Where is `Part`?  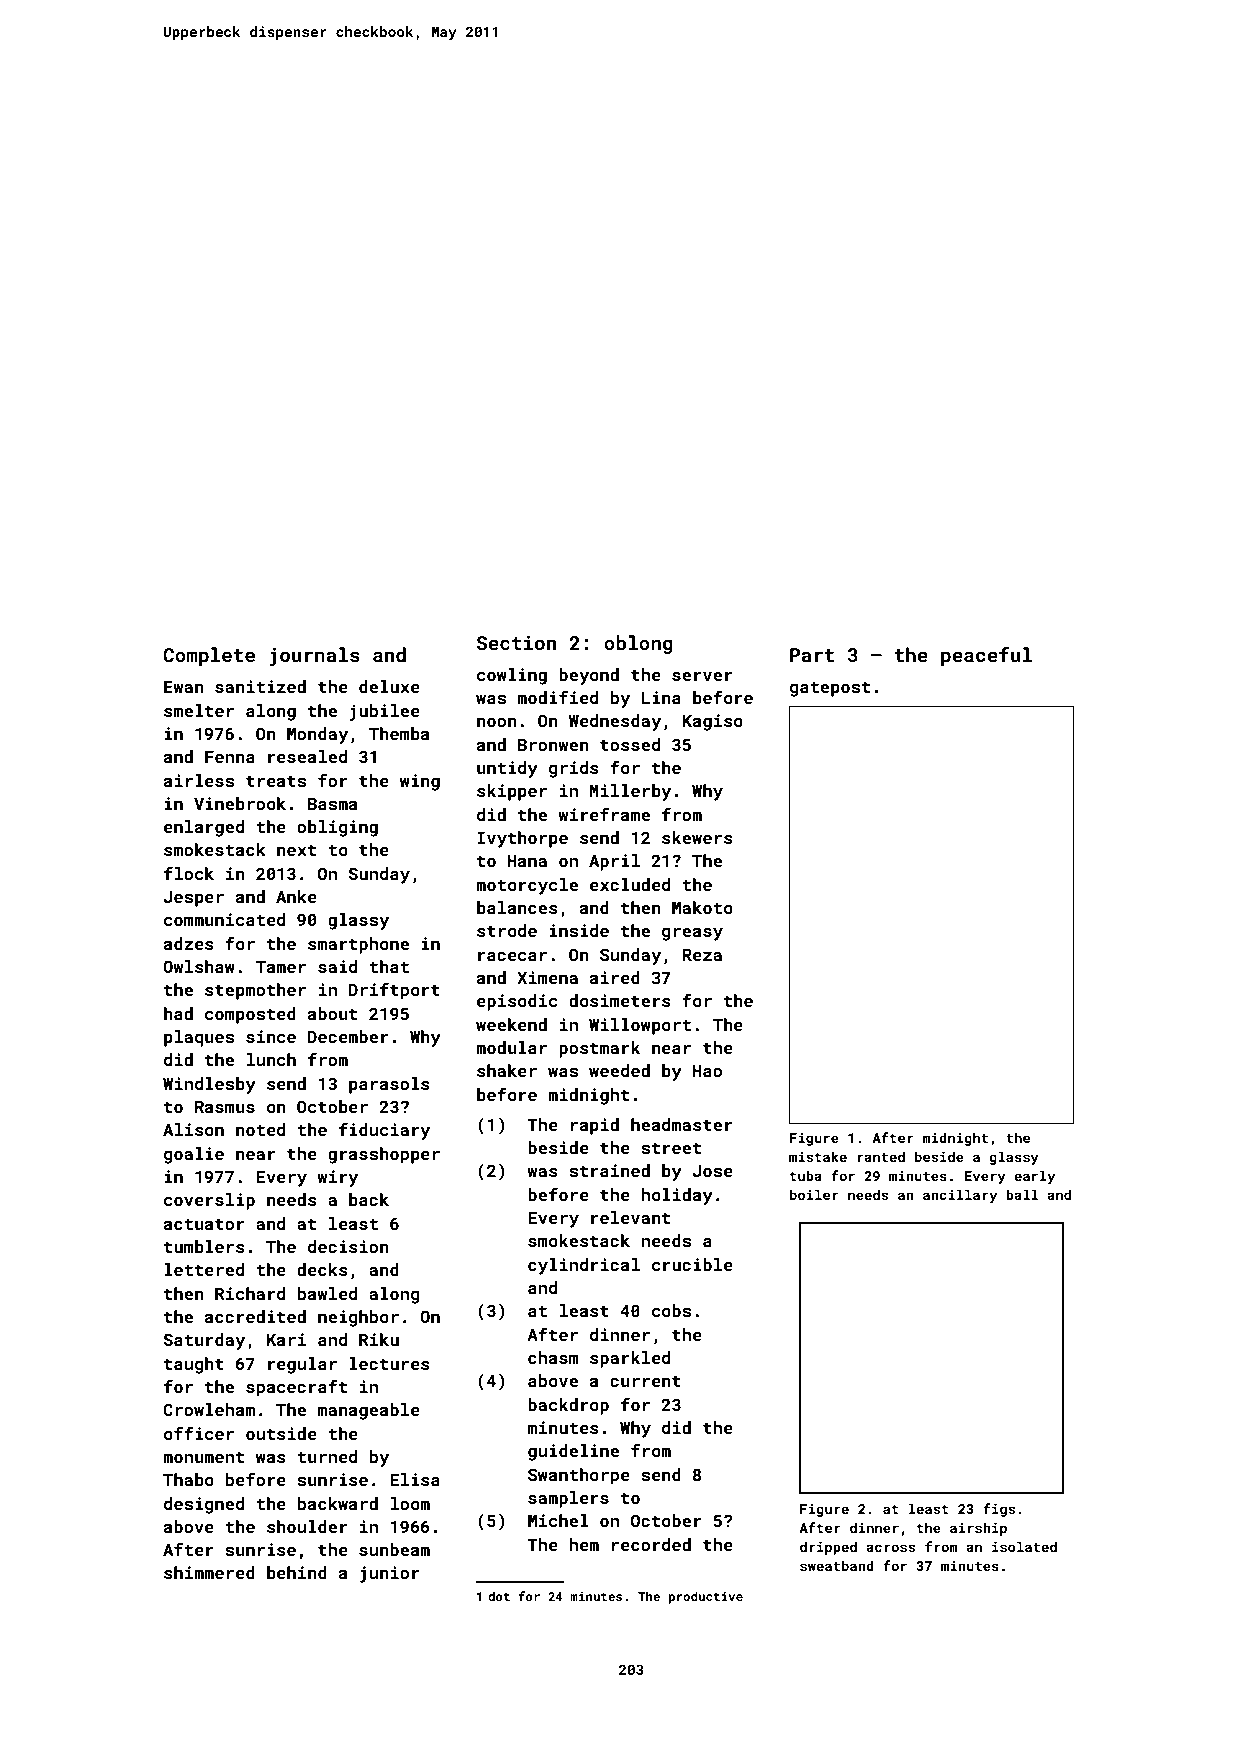 Part is located at coordinates (812, 655).
